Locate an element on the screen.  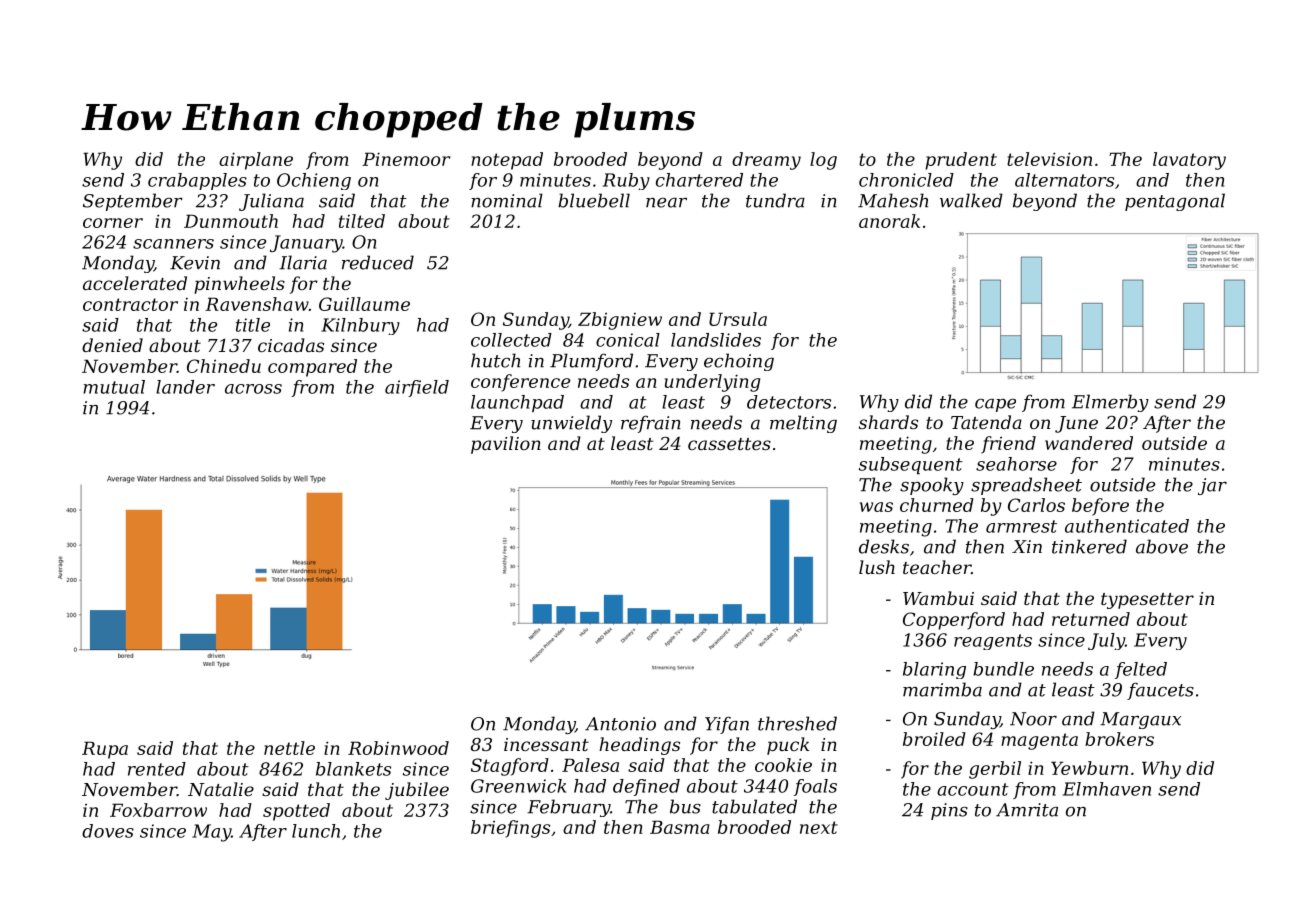
notepad is located at coordinates (507, 161).
